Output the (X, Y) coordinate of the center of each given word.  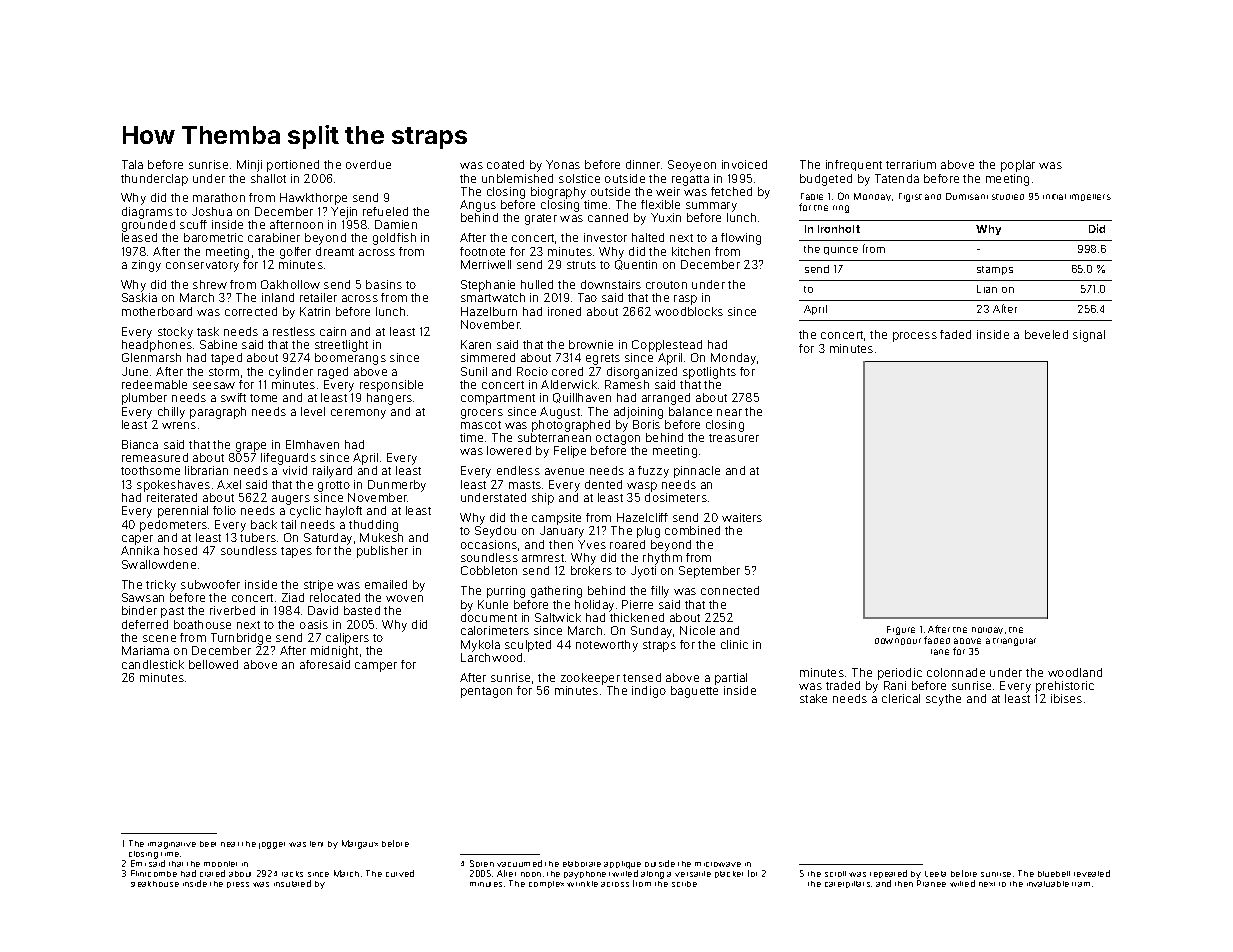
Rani (895, 685)
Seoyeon (692, 166)
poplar (1018, 166)
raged (333, 373)
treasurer (734, 438)
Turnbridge (241, 639)
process (915, 337)
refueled (385, 211)
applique (622, 865)
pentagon (486, 692)
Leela (935, 874)
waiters (742, 517)
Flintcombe (154, 873)
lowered (509, 450)
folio (224, 510)
